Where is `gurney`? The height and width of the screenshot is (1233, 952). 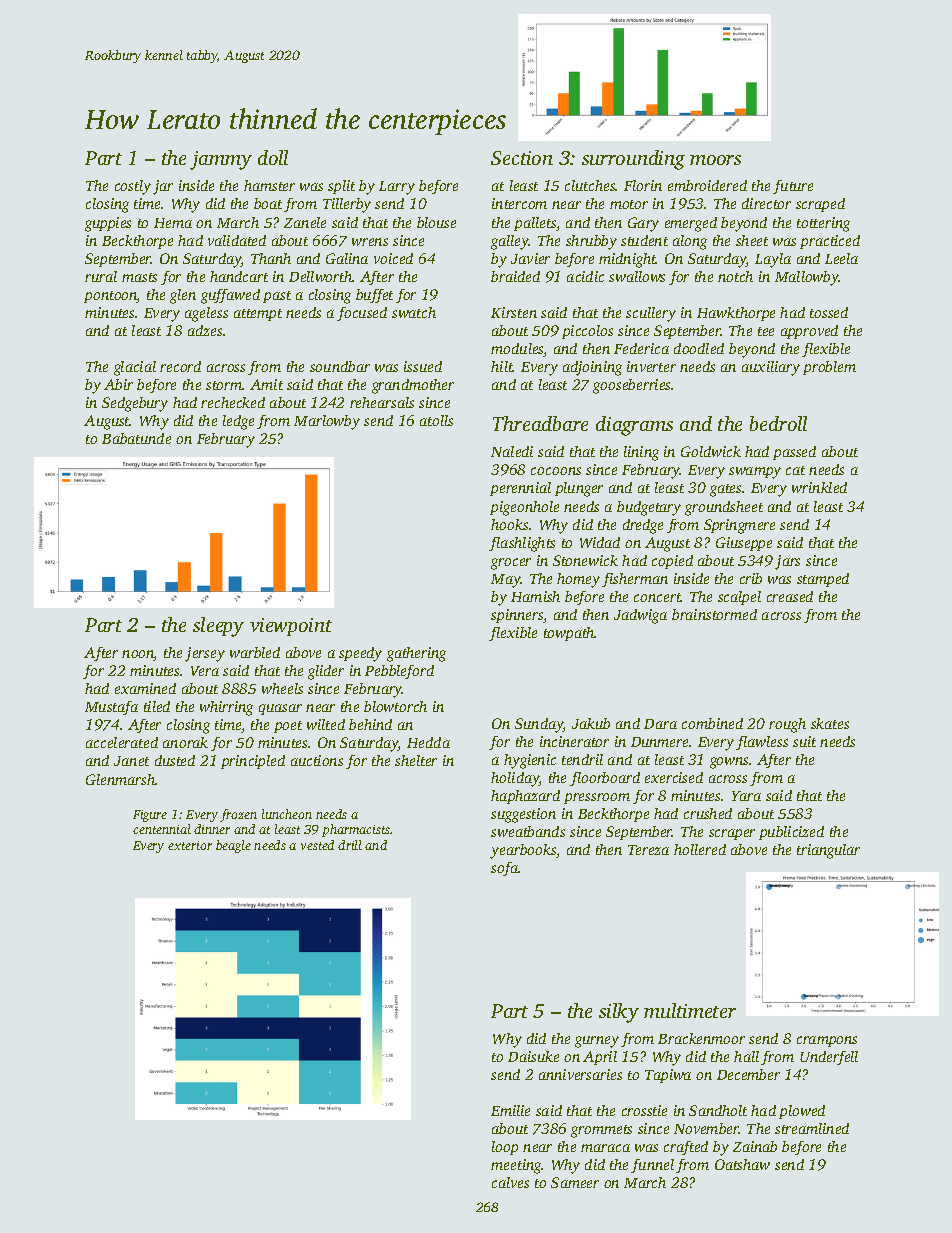
gurney is located at coordinates (597, 1042).
